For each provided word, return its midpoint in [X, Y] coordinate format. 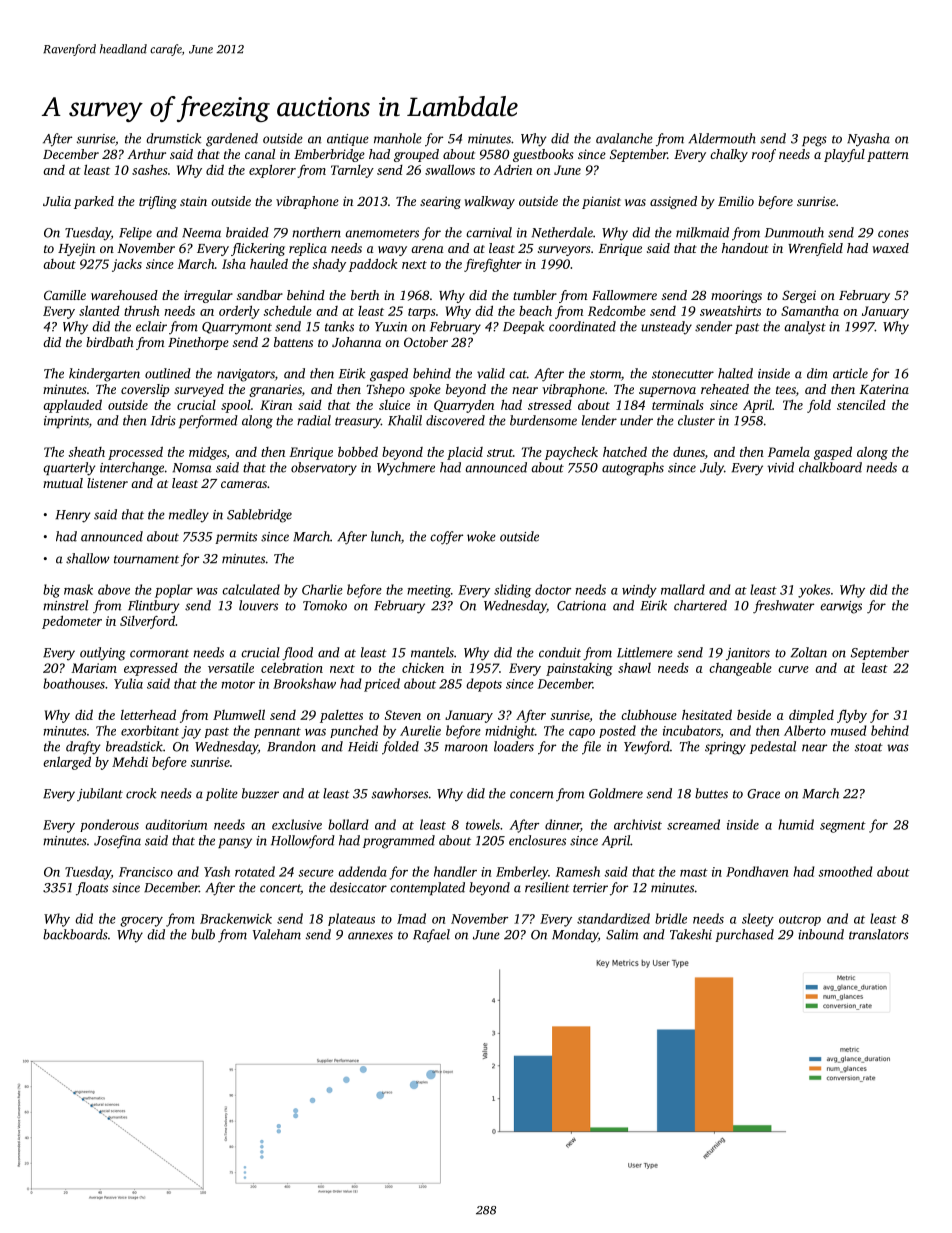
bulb [203, 934]
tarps [422, 313]
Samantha [810, 310]
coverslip [145, 390]
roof [764, 155]
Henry [73, 516]
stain [193, 201]
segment [843, 827]
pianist [601, 202]
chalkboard [830, 467]
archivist [638, 824]
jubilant [100, 794]
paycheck [571, 453]
